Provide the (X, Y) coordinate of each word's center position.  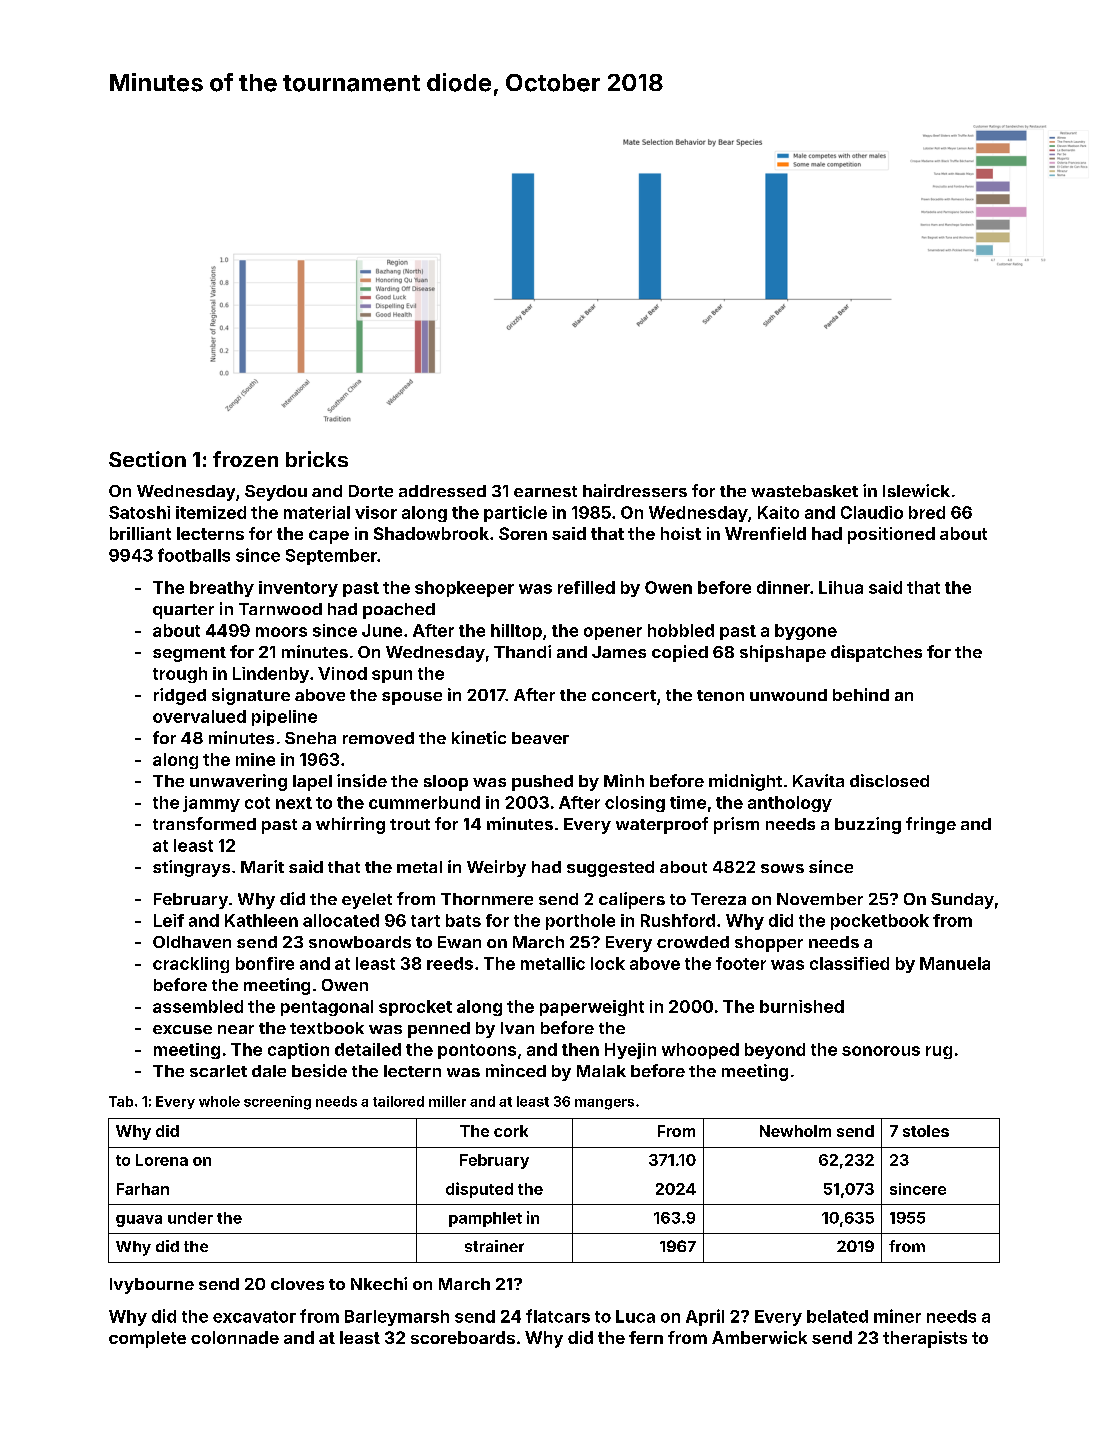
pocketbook (880, 922)
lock (608, 963)
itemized (211, 512)
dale (269, 1071)
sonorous (881, 1051)
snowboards (360, 942)
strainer (494, 1246)
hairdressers (635, 490)
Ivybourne (152, 1286)
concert (624, 695)
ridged (180, 696)
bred (927, 512)
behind (861, 694)
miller (447, 1101)
